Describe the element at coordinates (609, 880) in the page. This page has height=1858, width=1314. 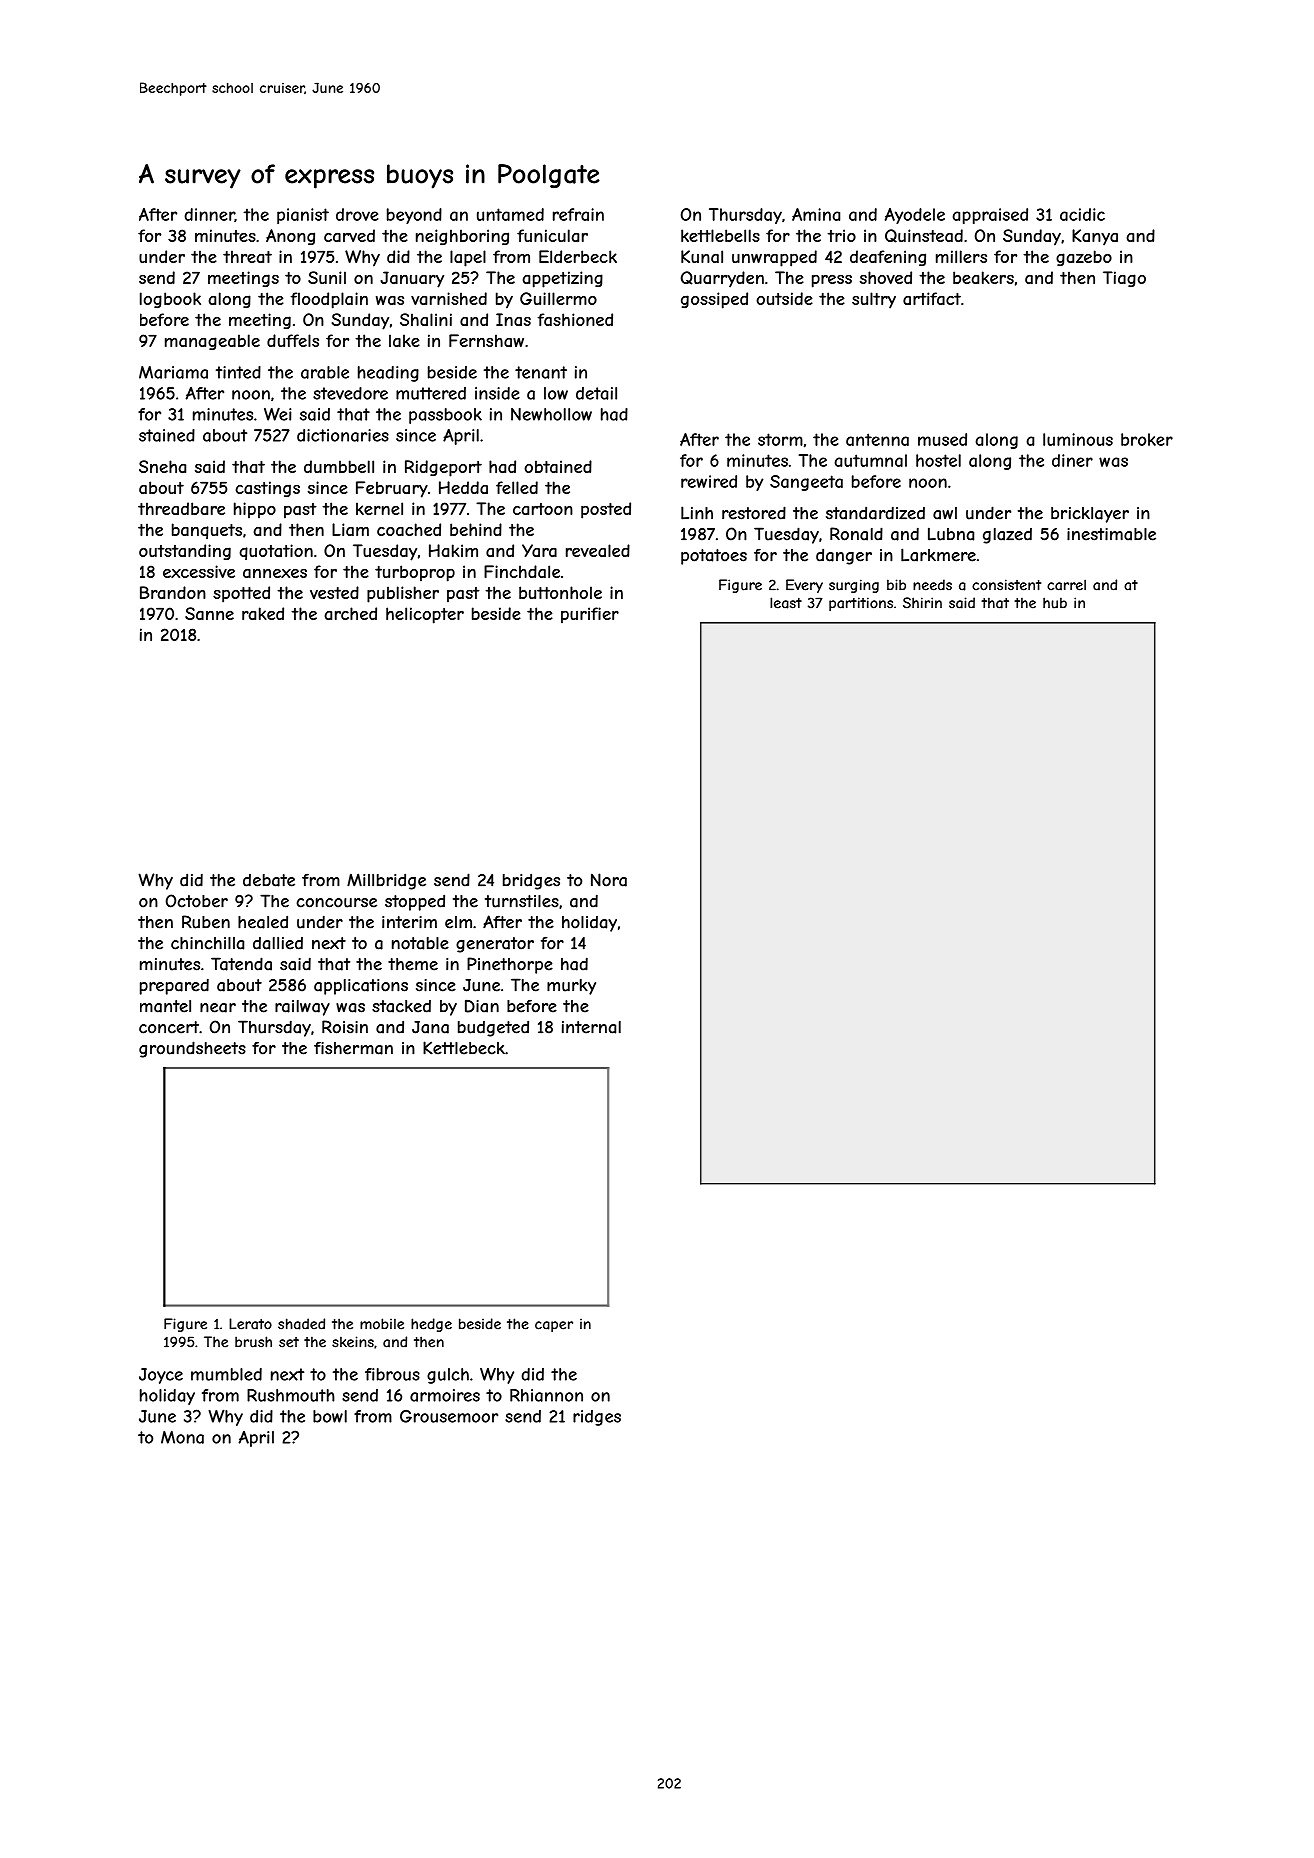
I see `Nora` at that location.
